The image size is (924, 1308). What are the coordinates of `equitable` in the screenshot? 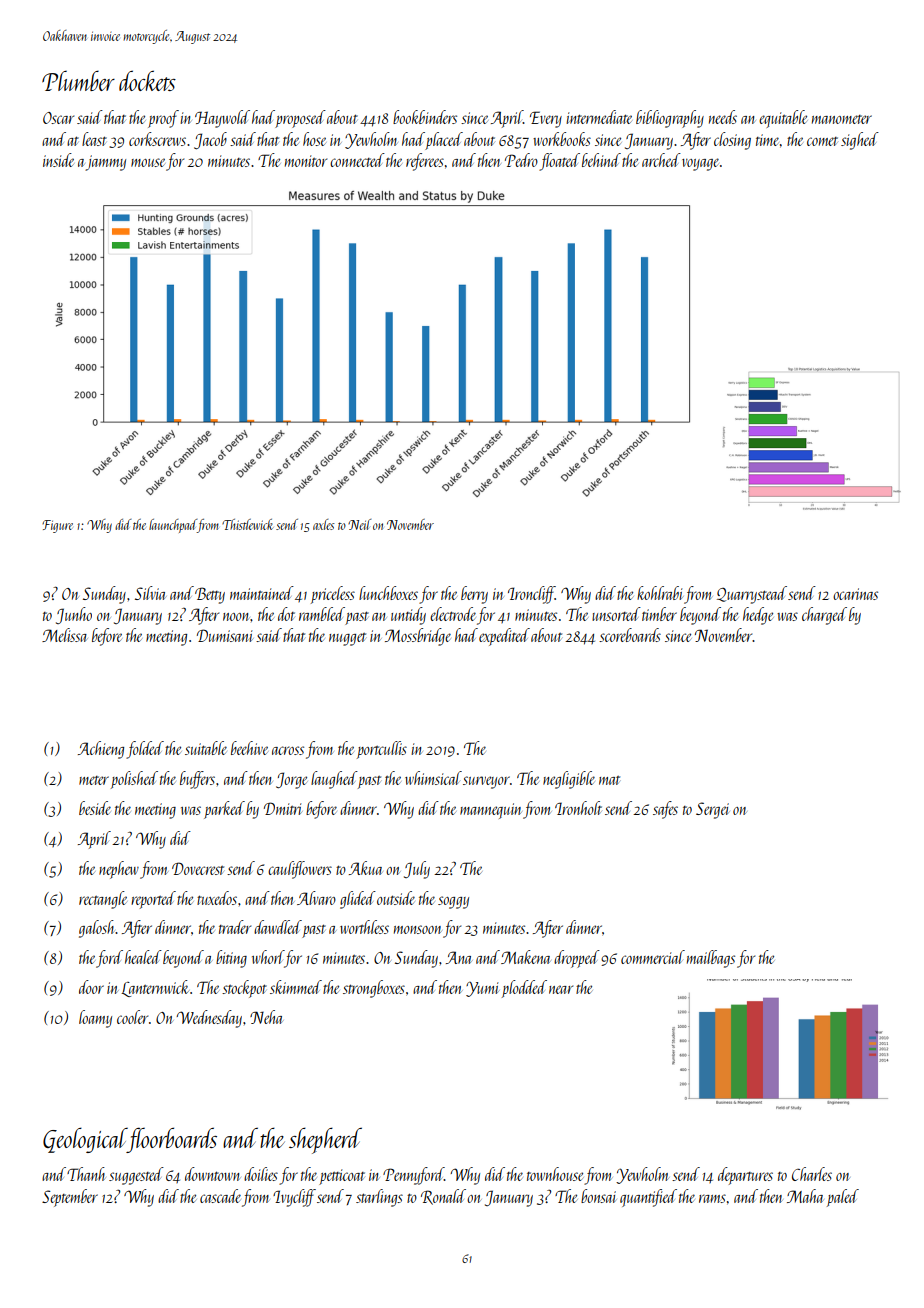 It's located at (783, 119).
